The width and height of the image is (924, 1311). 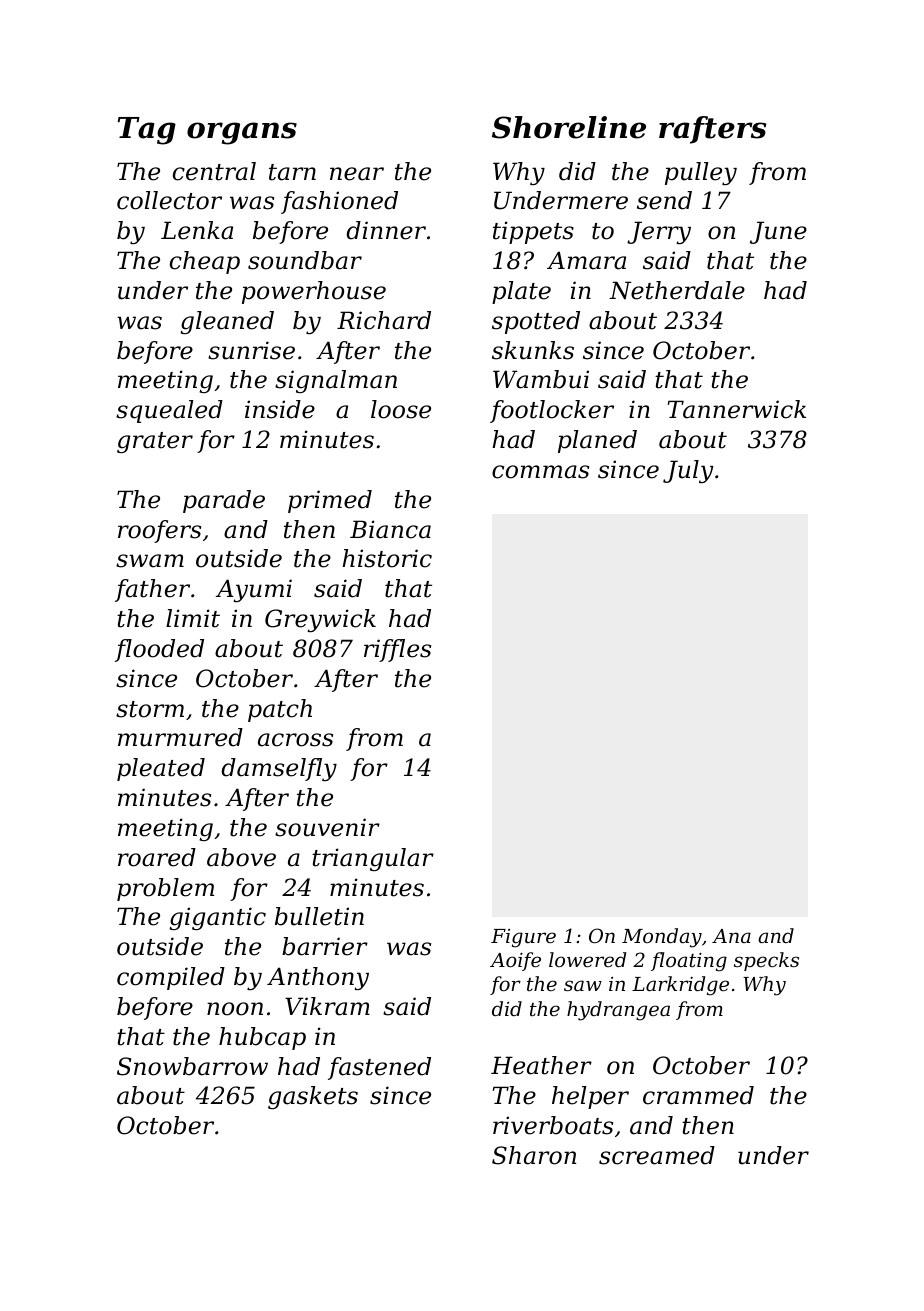 I want to click on Greywick, so click(x=320, y=620).
